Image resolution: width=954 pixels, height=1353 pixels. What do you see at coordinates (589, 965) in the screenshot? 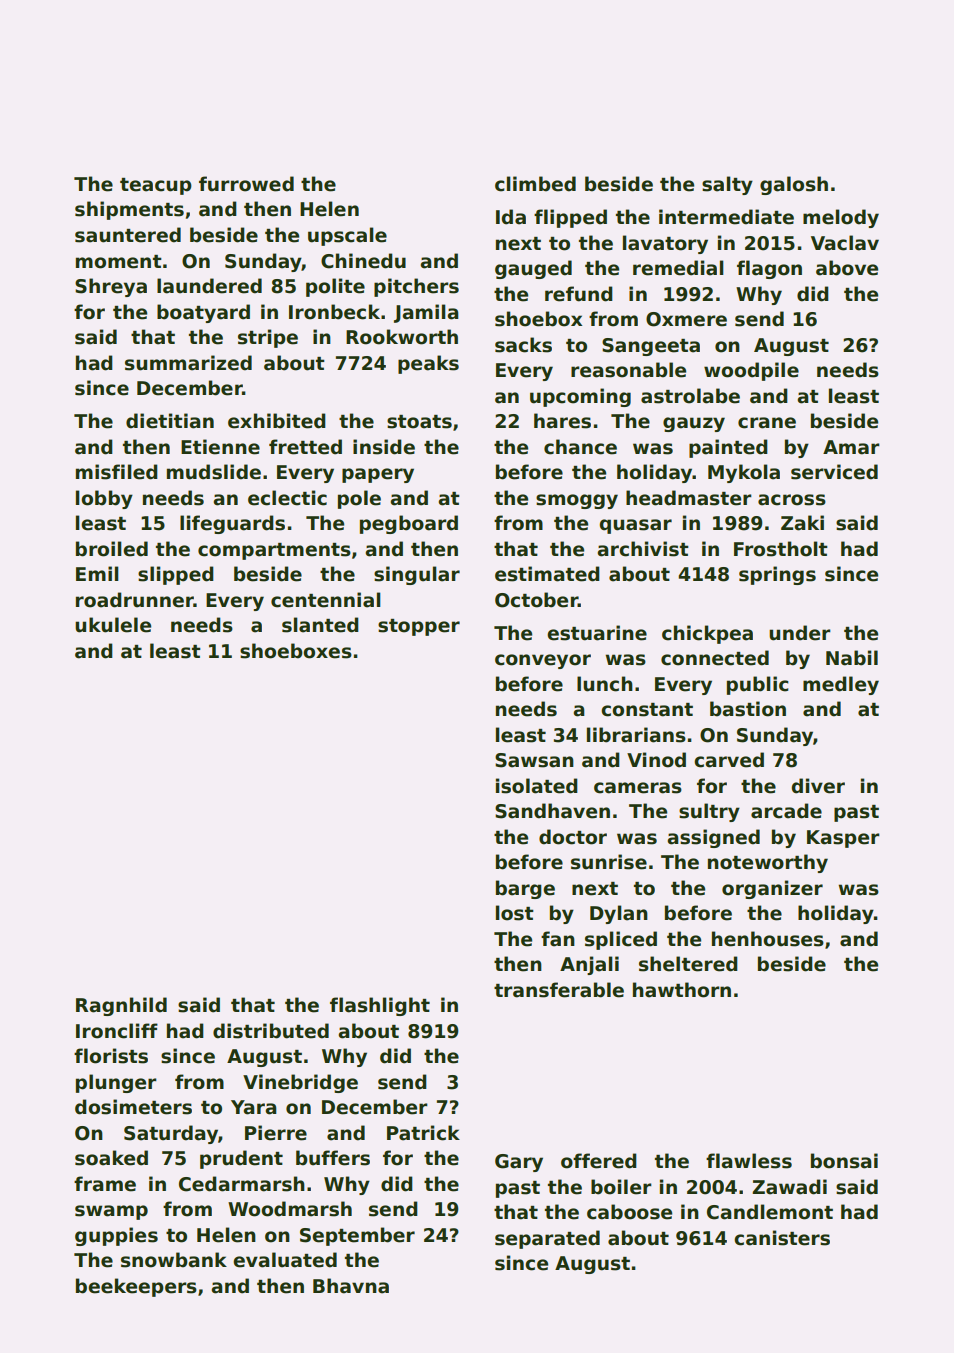
I see `Anjali` at bounding box center [589, 965].
